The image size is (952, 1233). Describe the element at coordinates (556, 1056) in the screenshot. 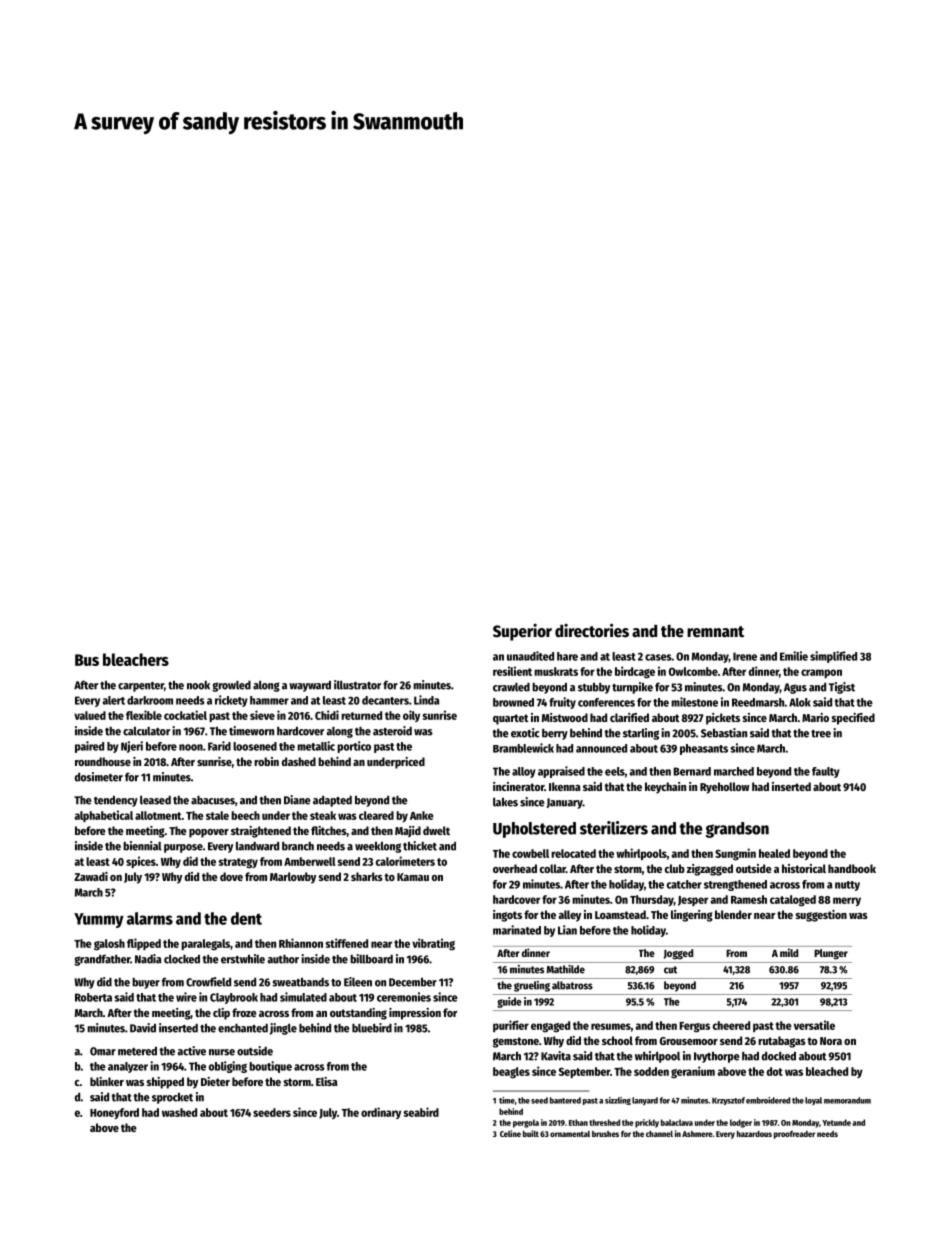

I see `Kavita` at that location.
